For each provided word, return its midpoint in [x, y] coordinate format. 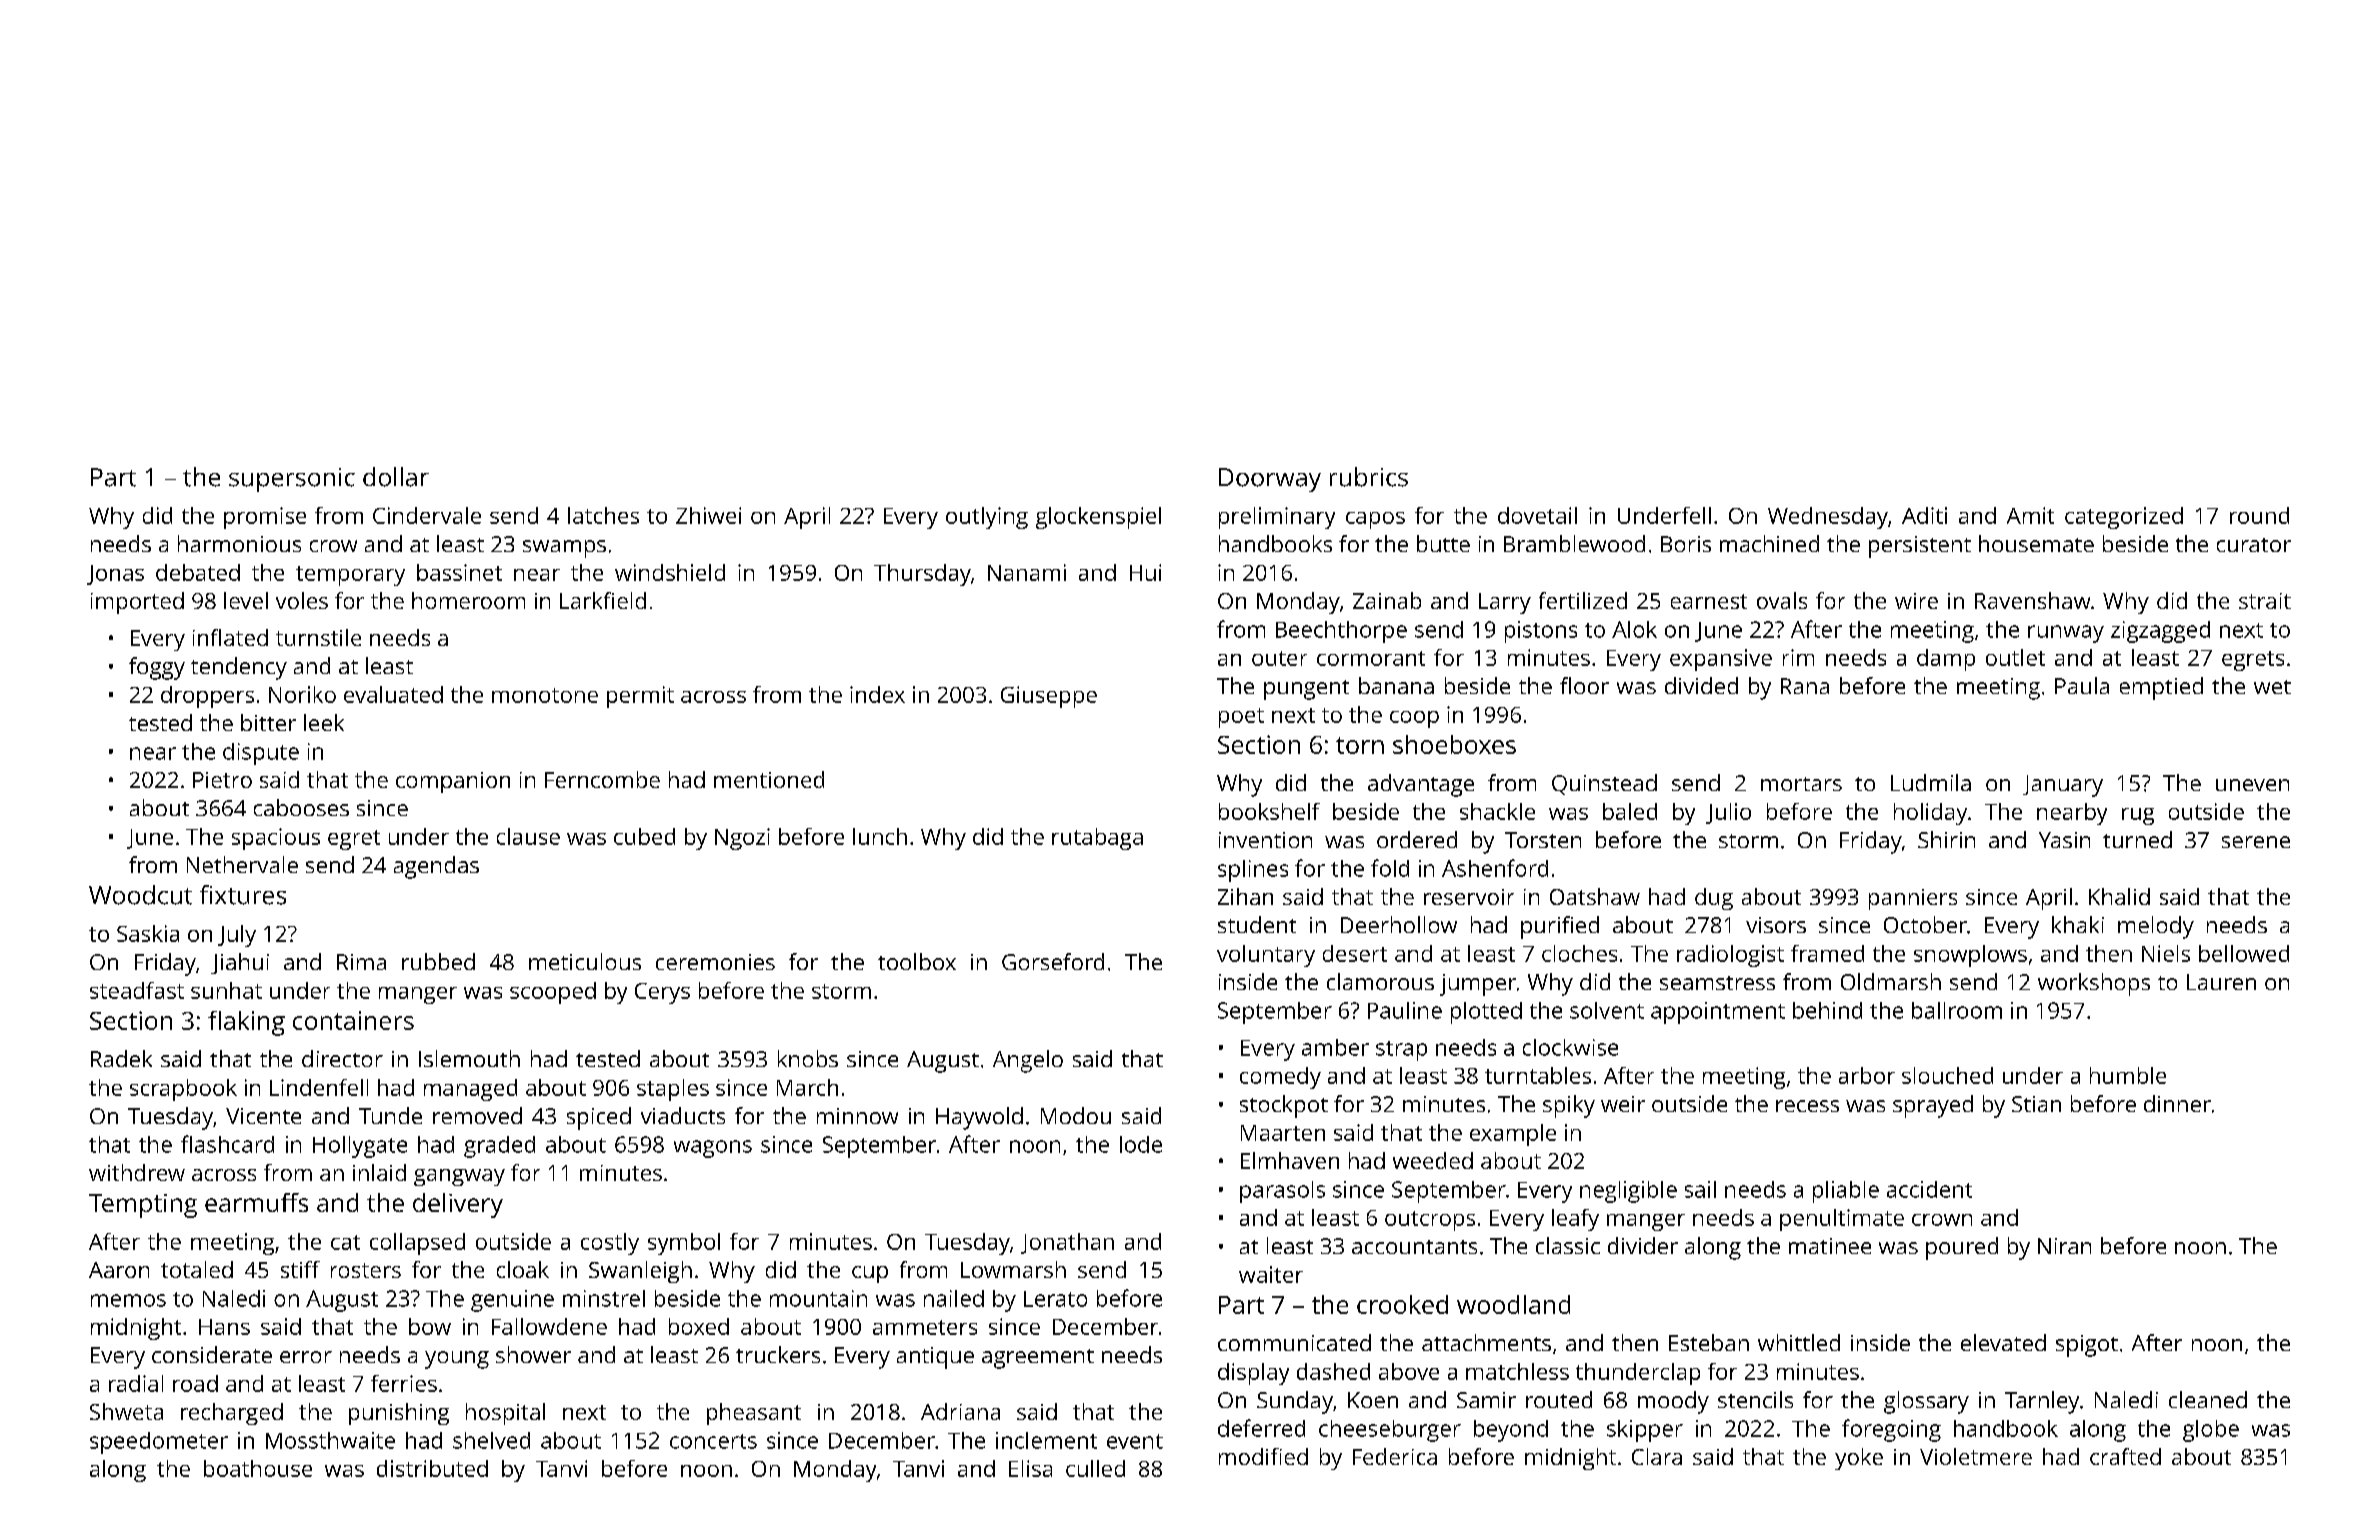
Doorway [1270, 480]
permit [640, 697]
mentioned [769, 779]
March [807, 1087]
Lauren [2221, 982]
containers [353, 1020]
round [2259, 515]
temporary [350, 576]
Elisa [1030, 1468]
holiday [1930, 814]
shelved [491, 1440]
